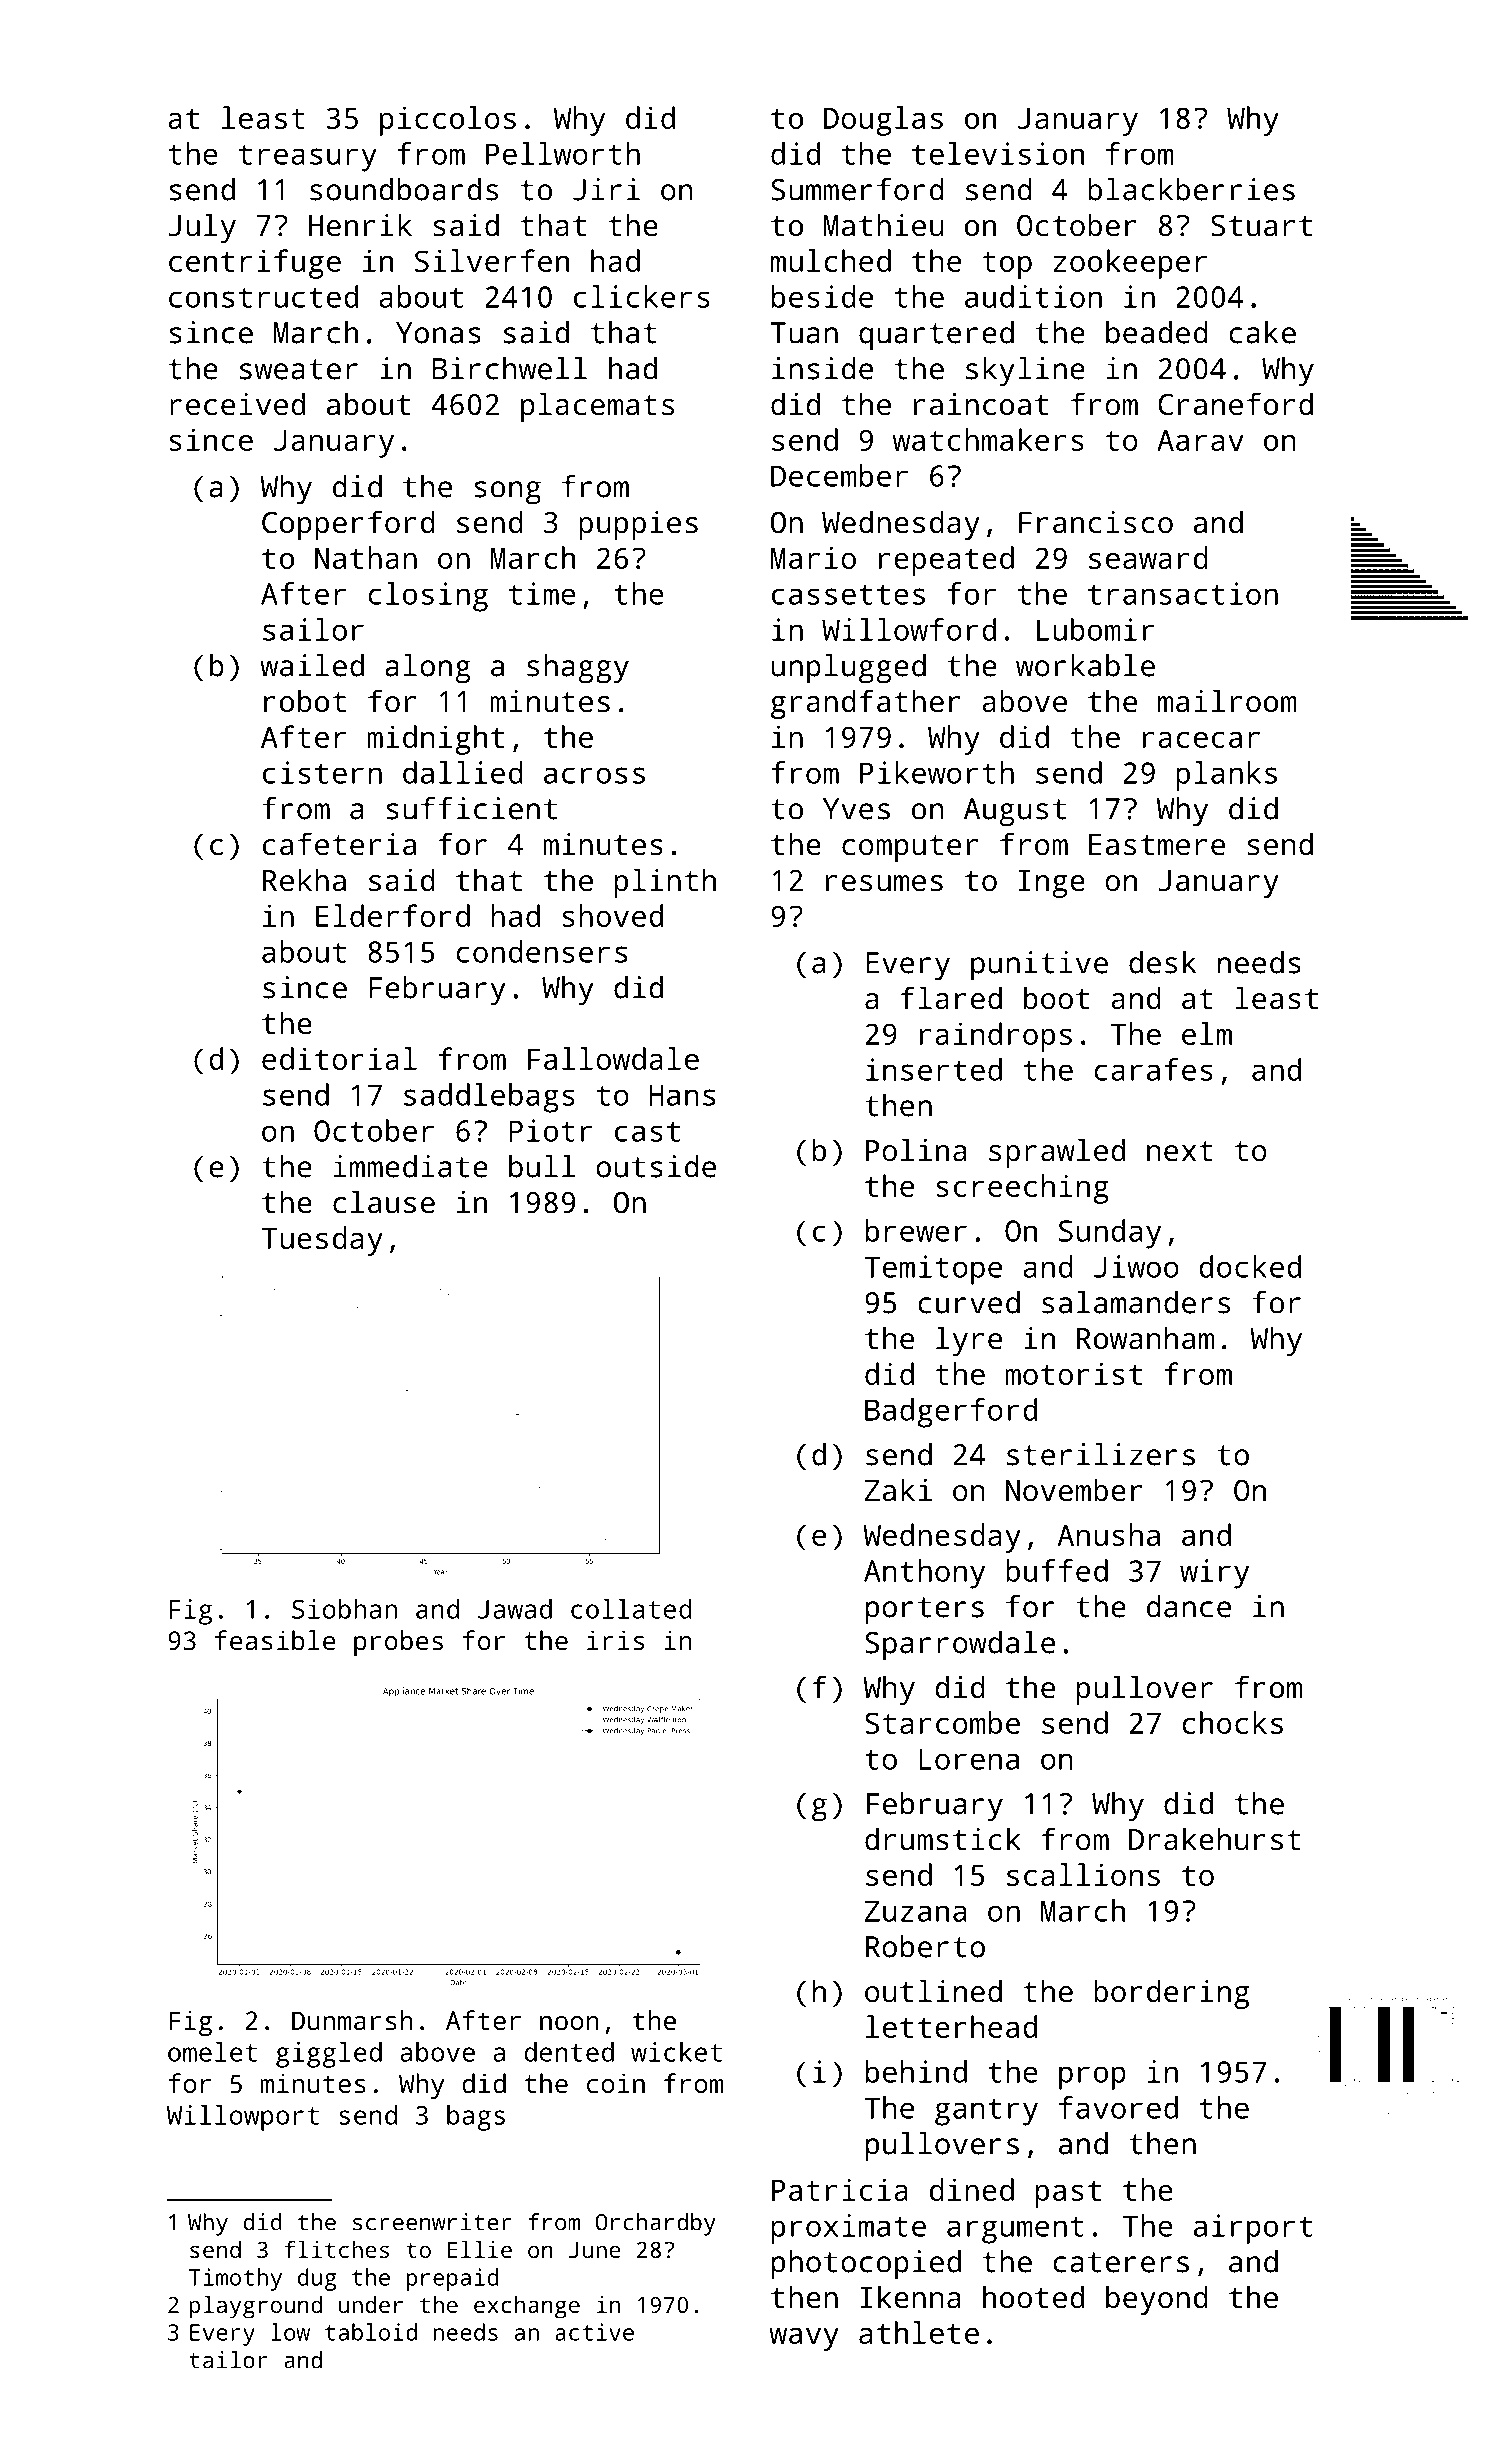 Image resolution: width=1496 pixels, height=2464 pixels. I want to click on grandfather, so click(866, 704).
